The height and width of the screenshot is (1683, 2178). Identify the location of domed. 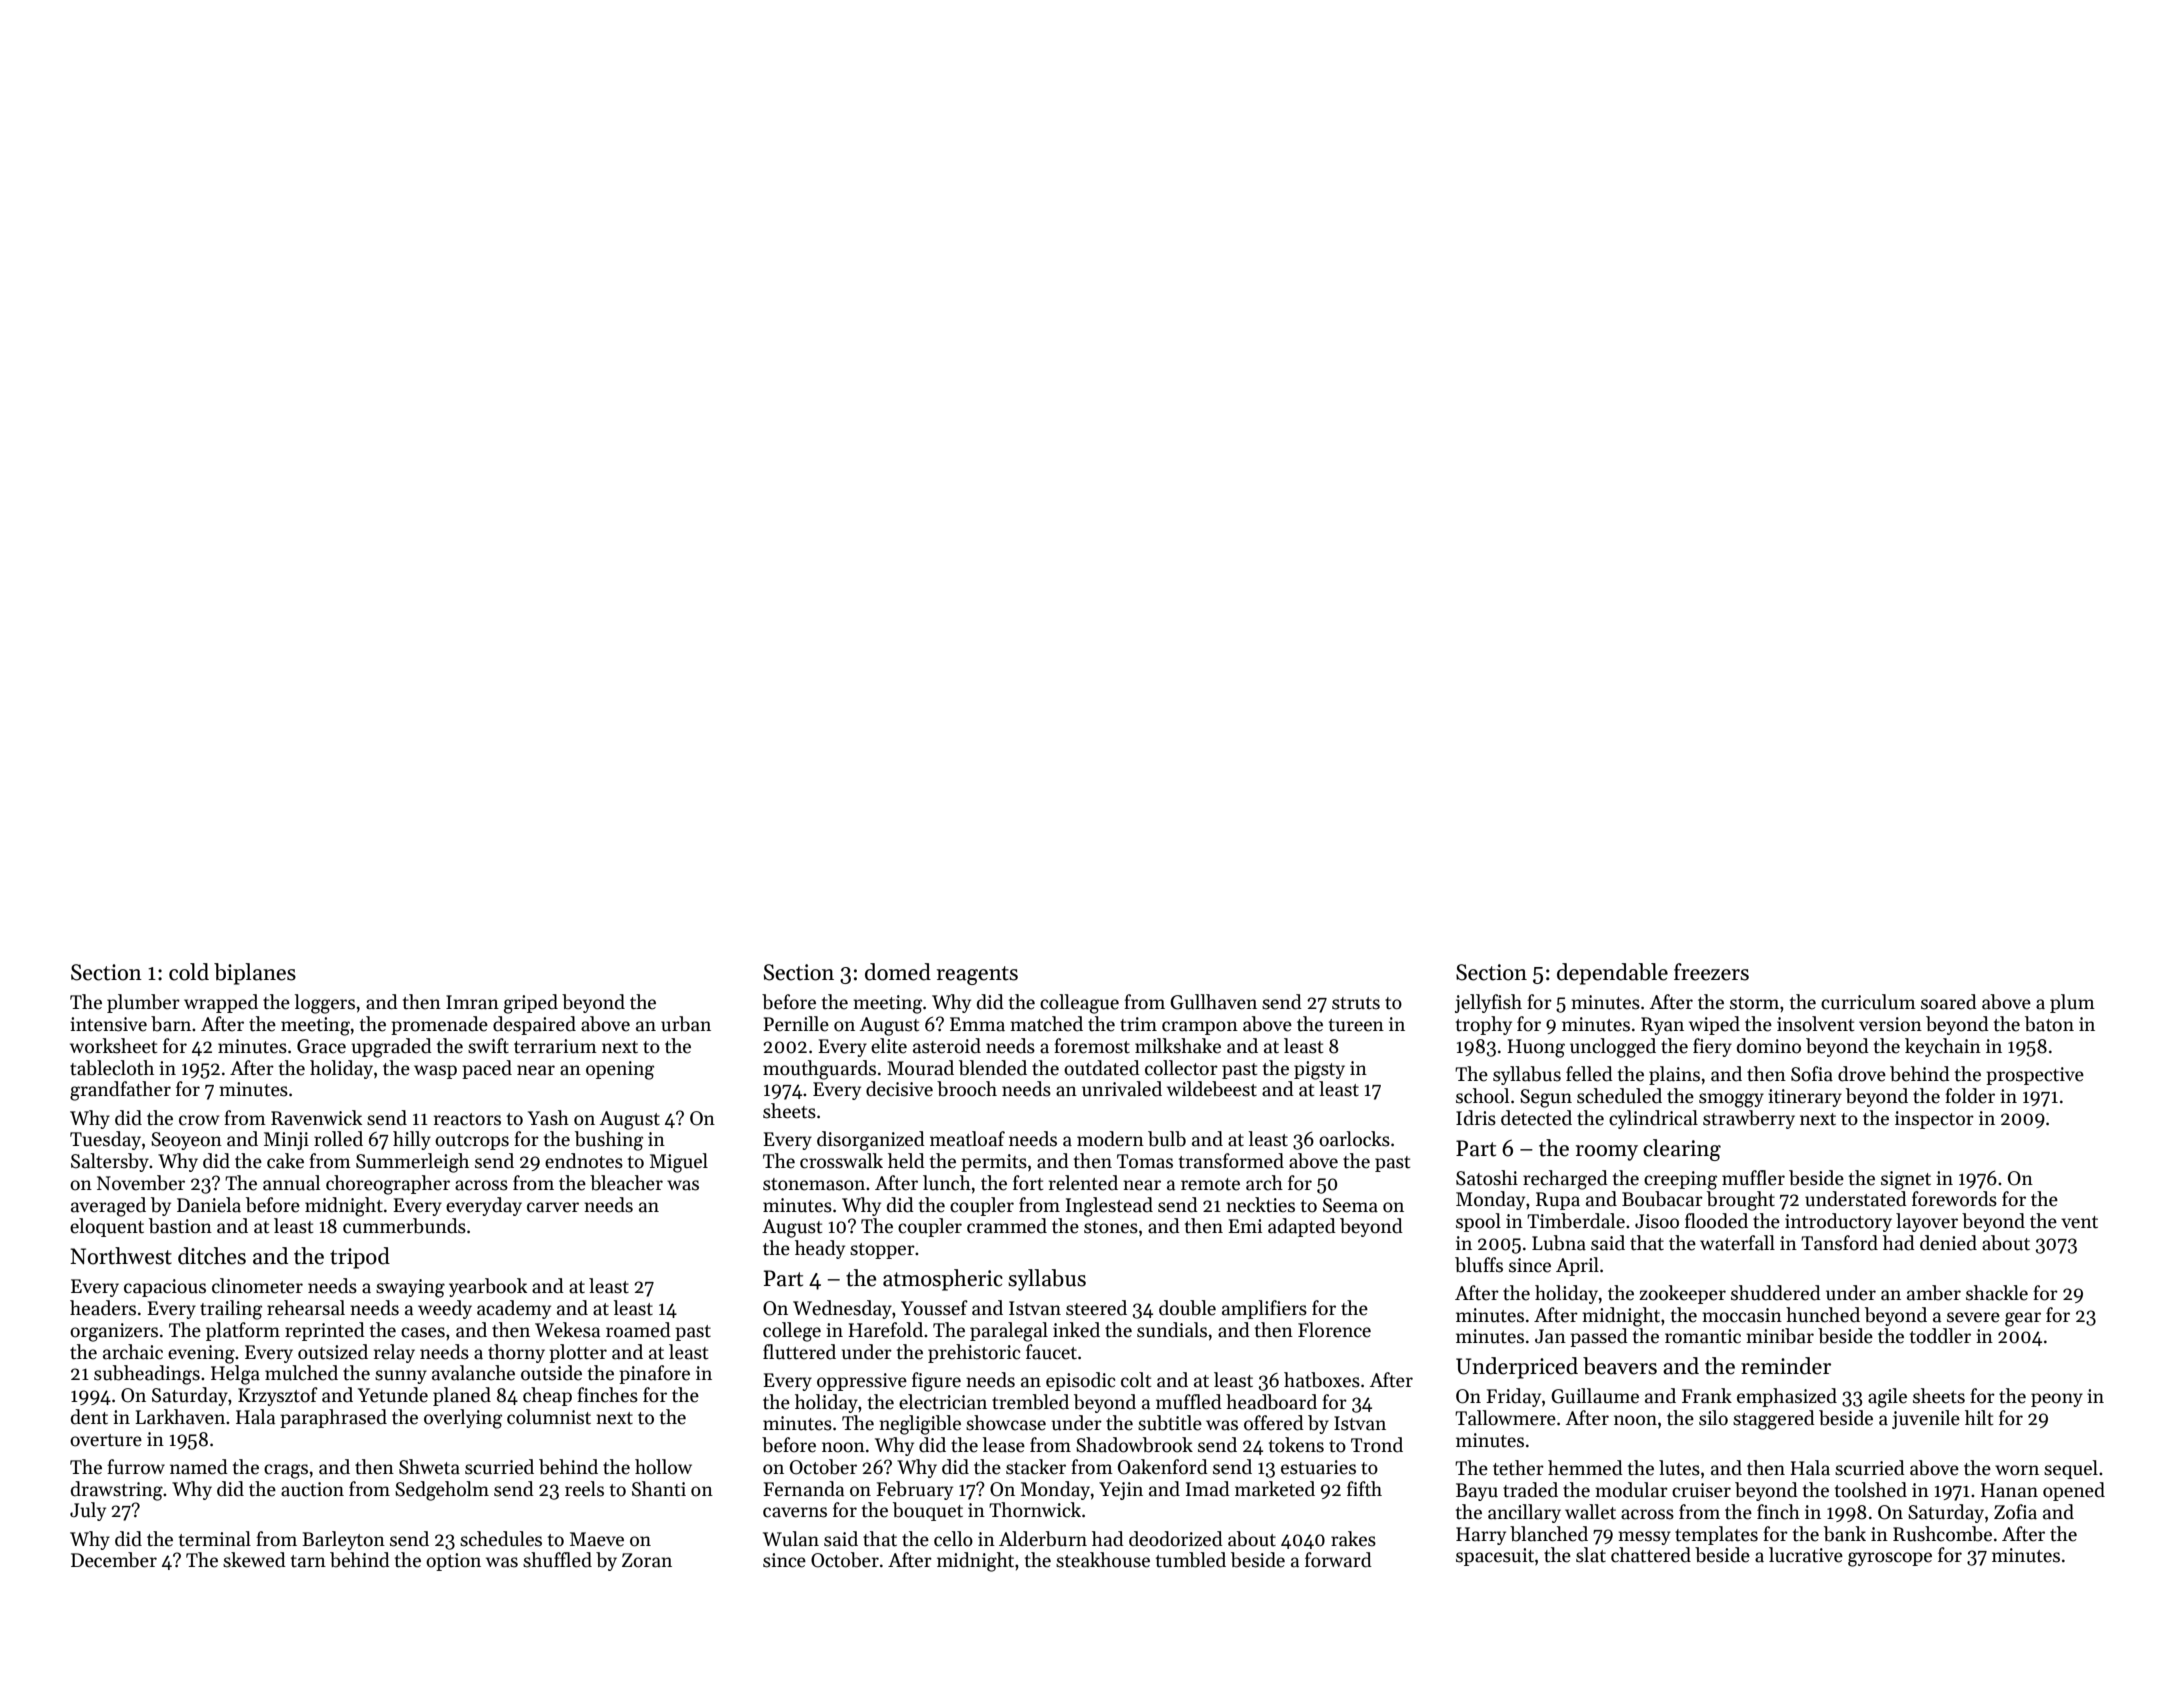
(898, 972).
